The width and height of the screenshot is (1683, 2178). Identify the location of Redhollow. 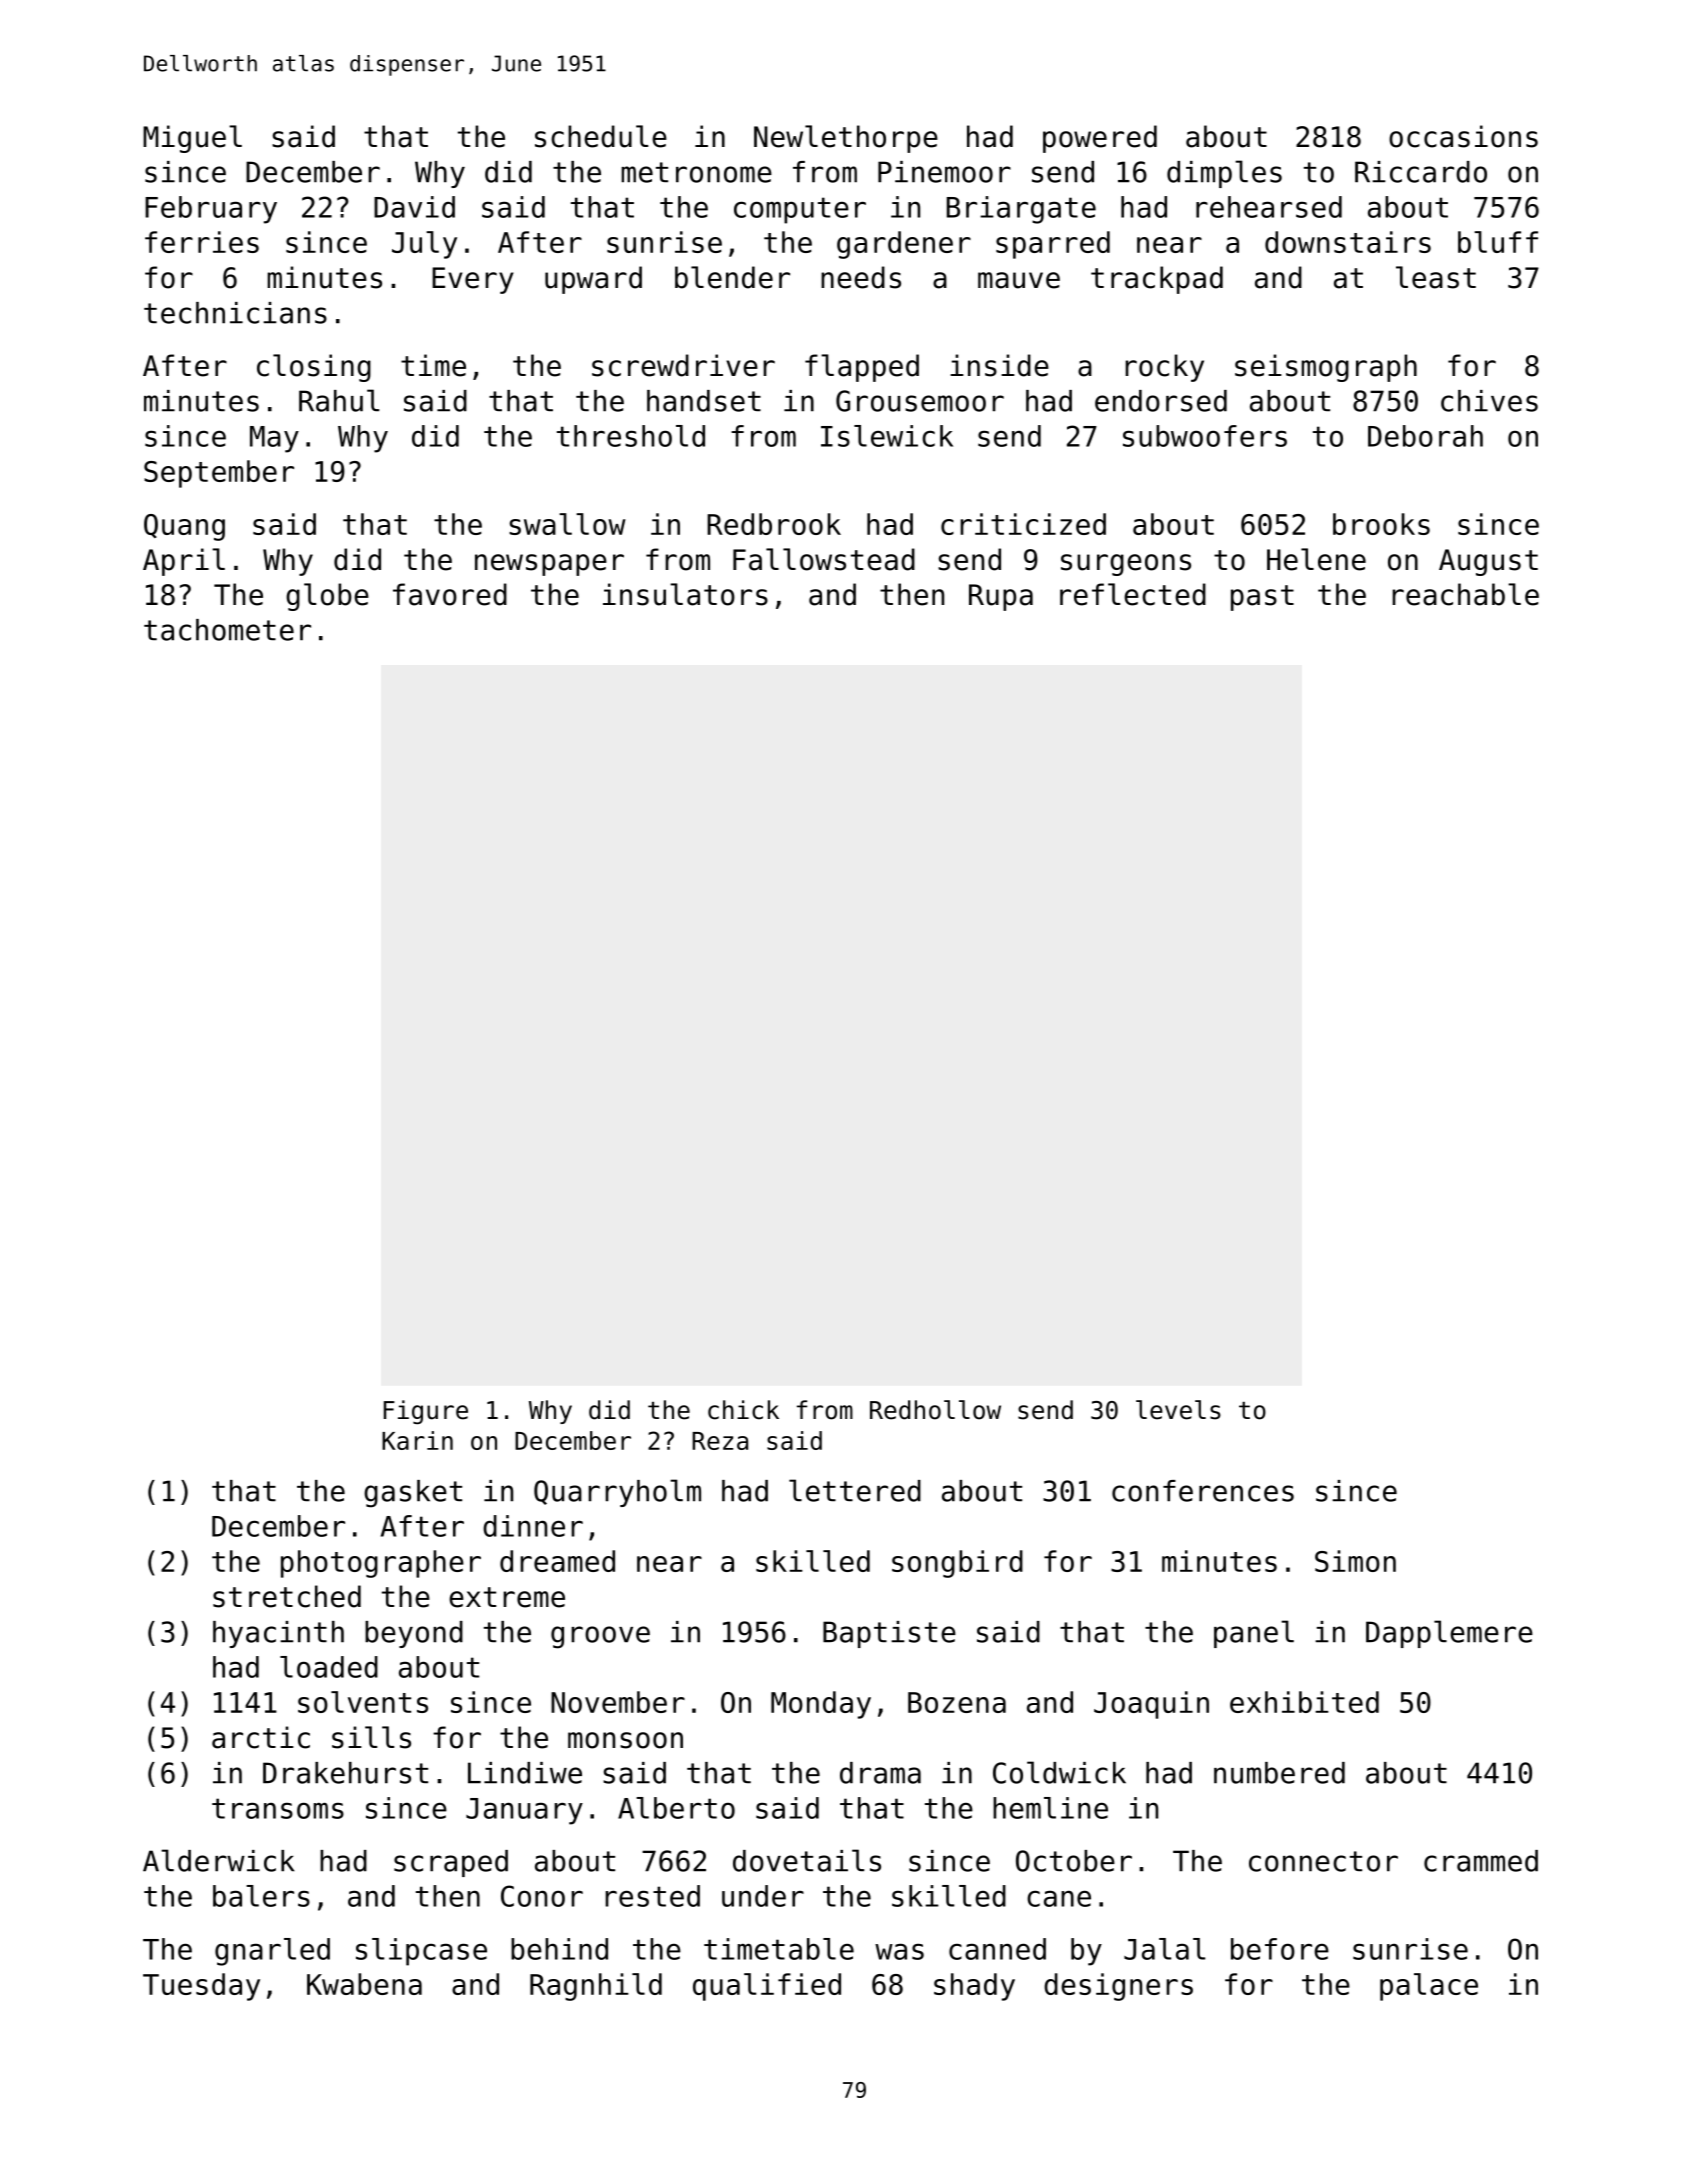
(935, 1410).
